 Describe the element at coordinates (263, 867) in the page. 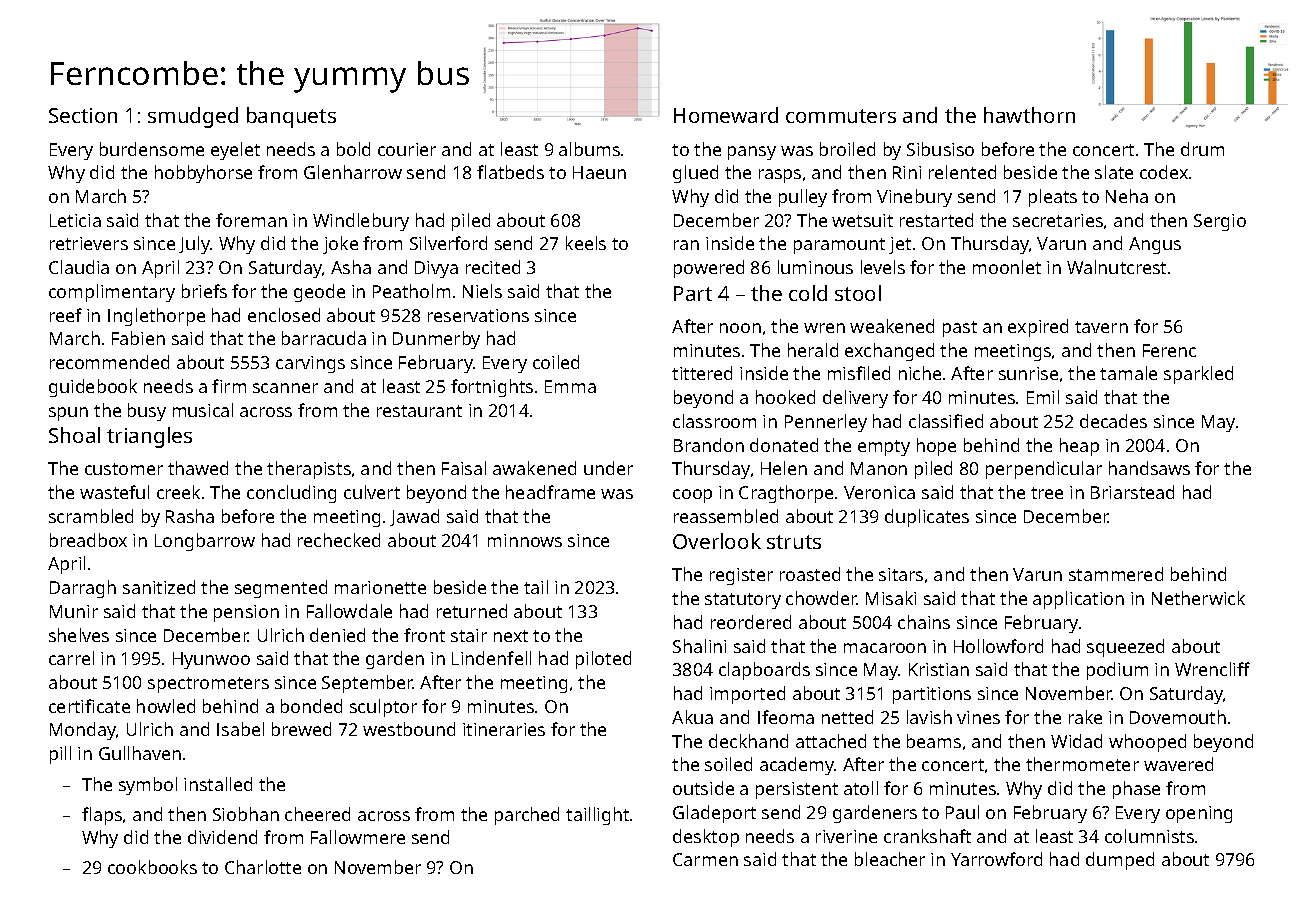

I see `Charlotte` at that location.
